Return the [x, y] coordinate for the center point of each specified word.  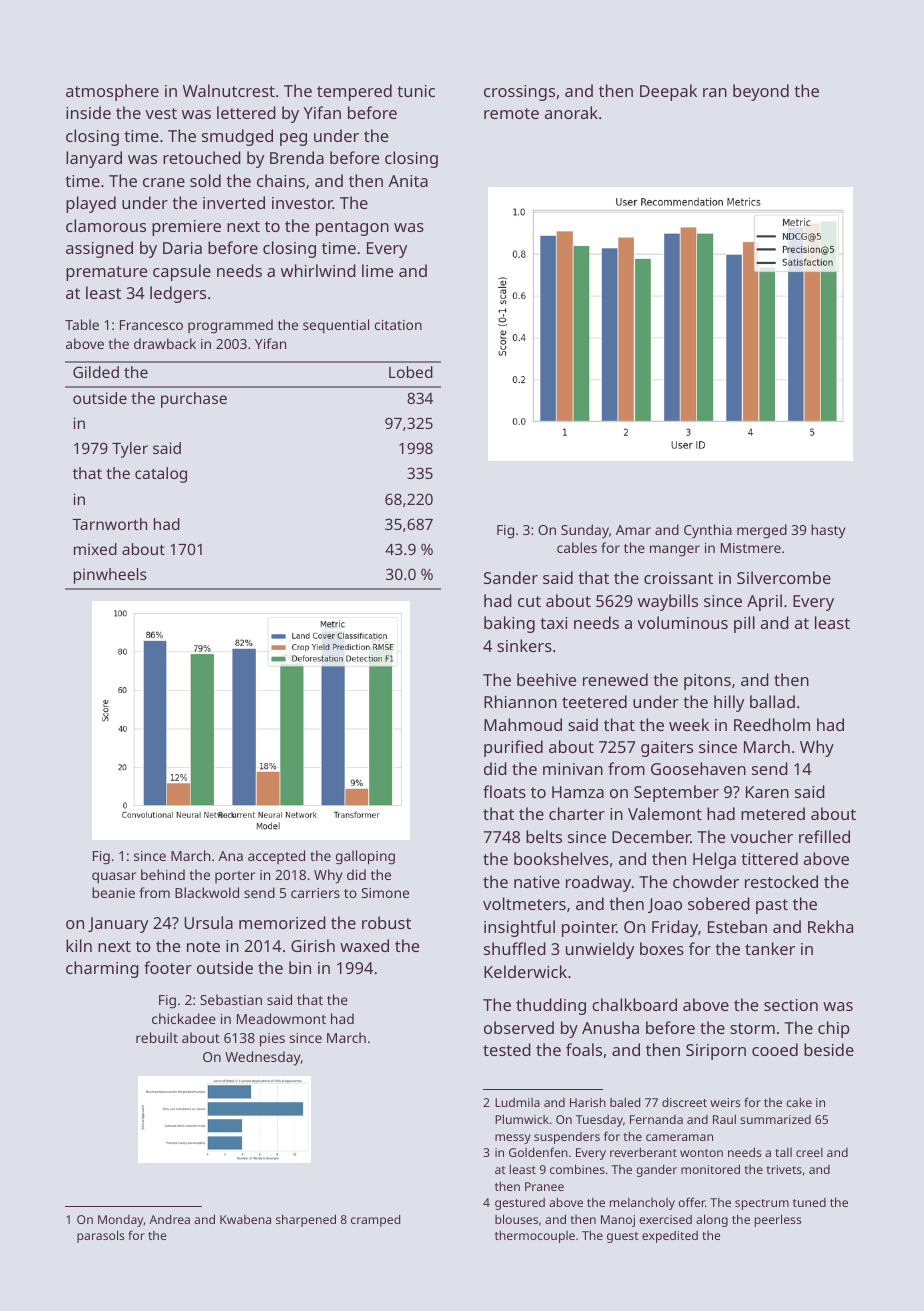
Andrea [169, 1219]
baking [509, 624]
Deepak [668, 92]
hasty [828, 531]
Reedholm [772, 724]
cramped [375, 1220]
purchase [194, 400]
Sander [511, 577]
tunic [416, 91]
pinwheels [110, 576]
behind [163, 874]
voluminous [682, 622]
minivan [573, 769]
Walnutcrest [229, 90]
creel [809, 1152]
